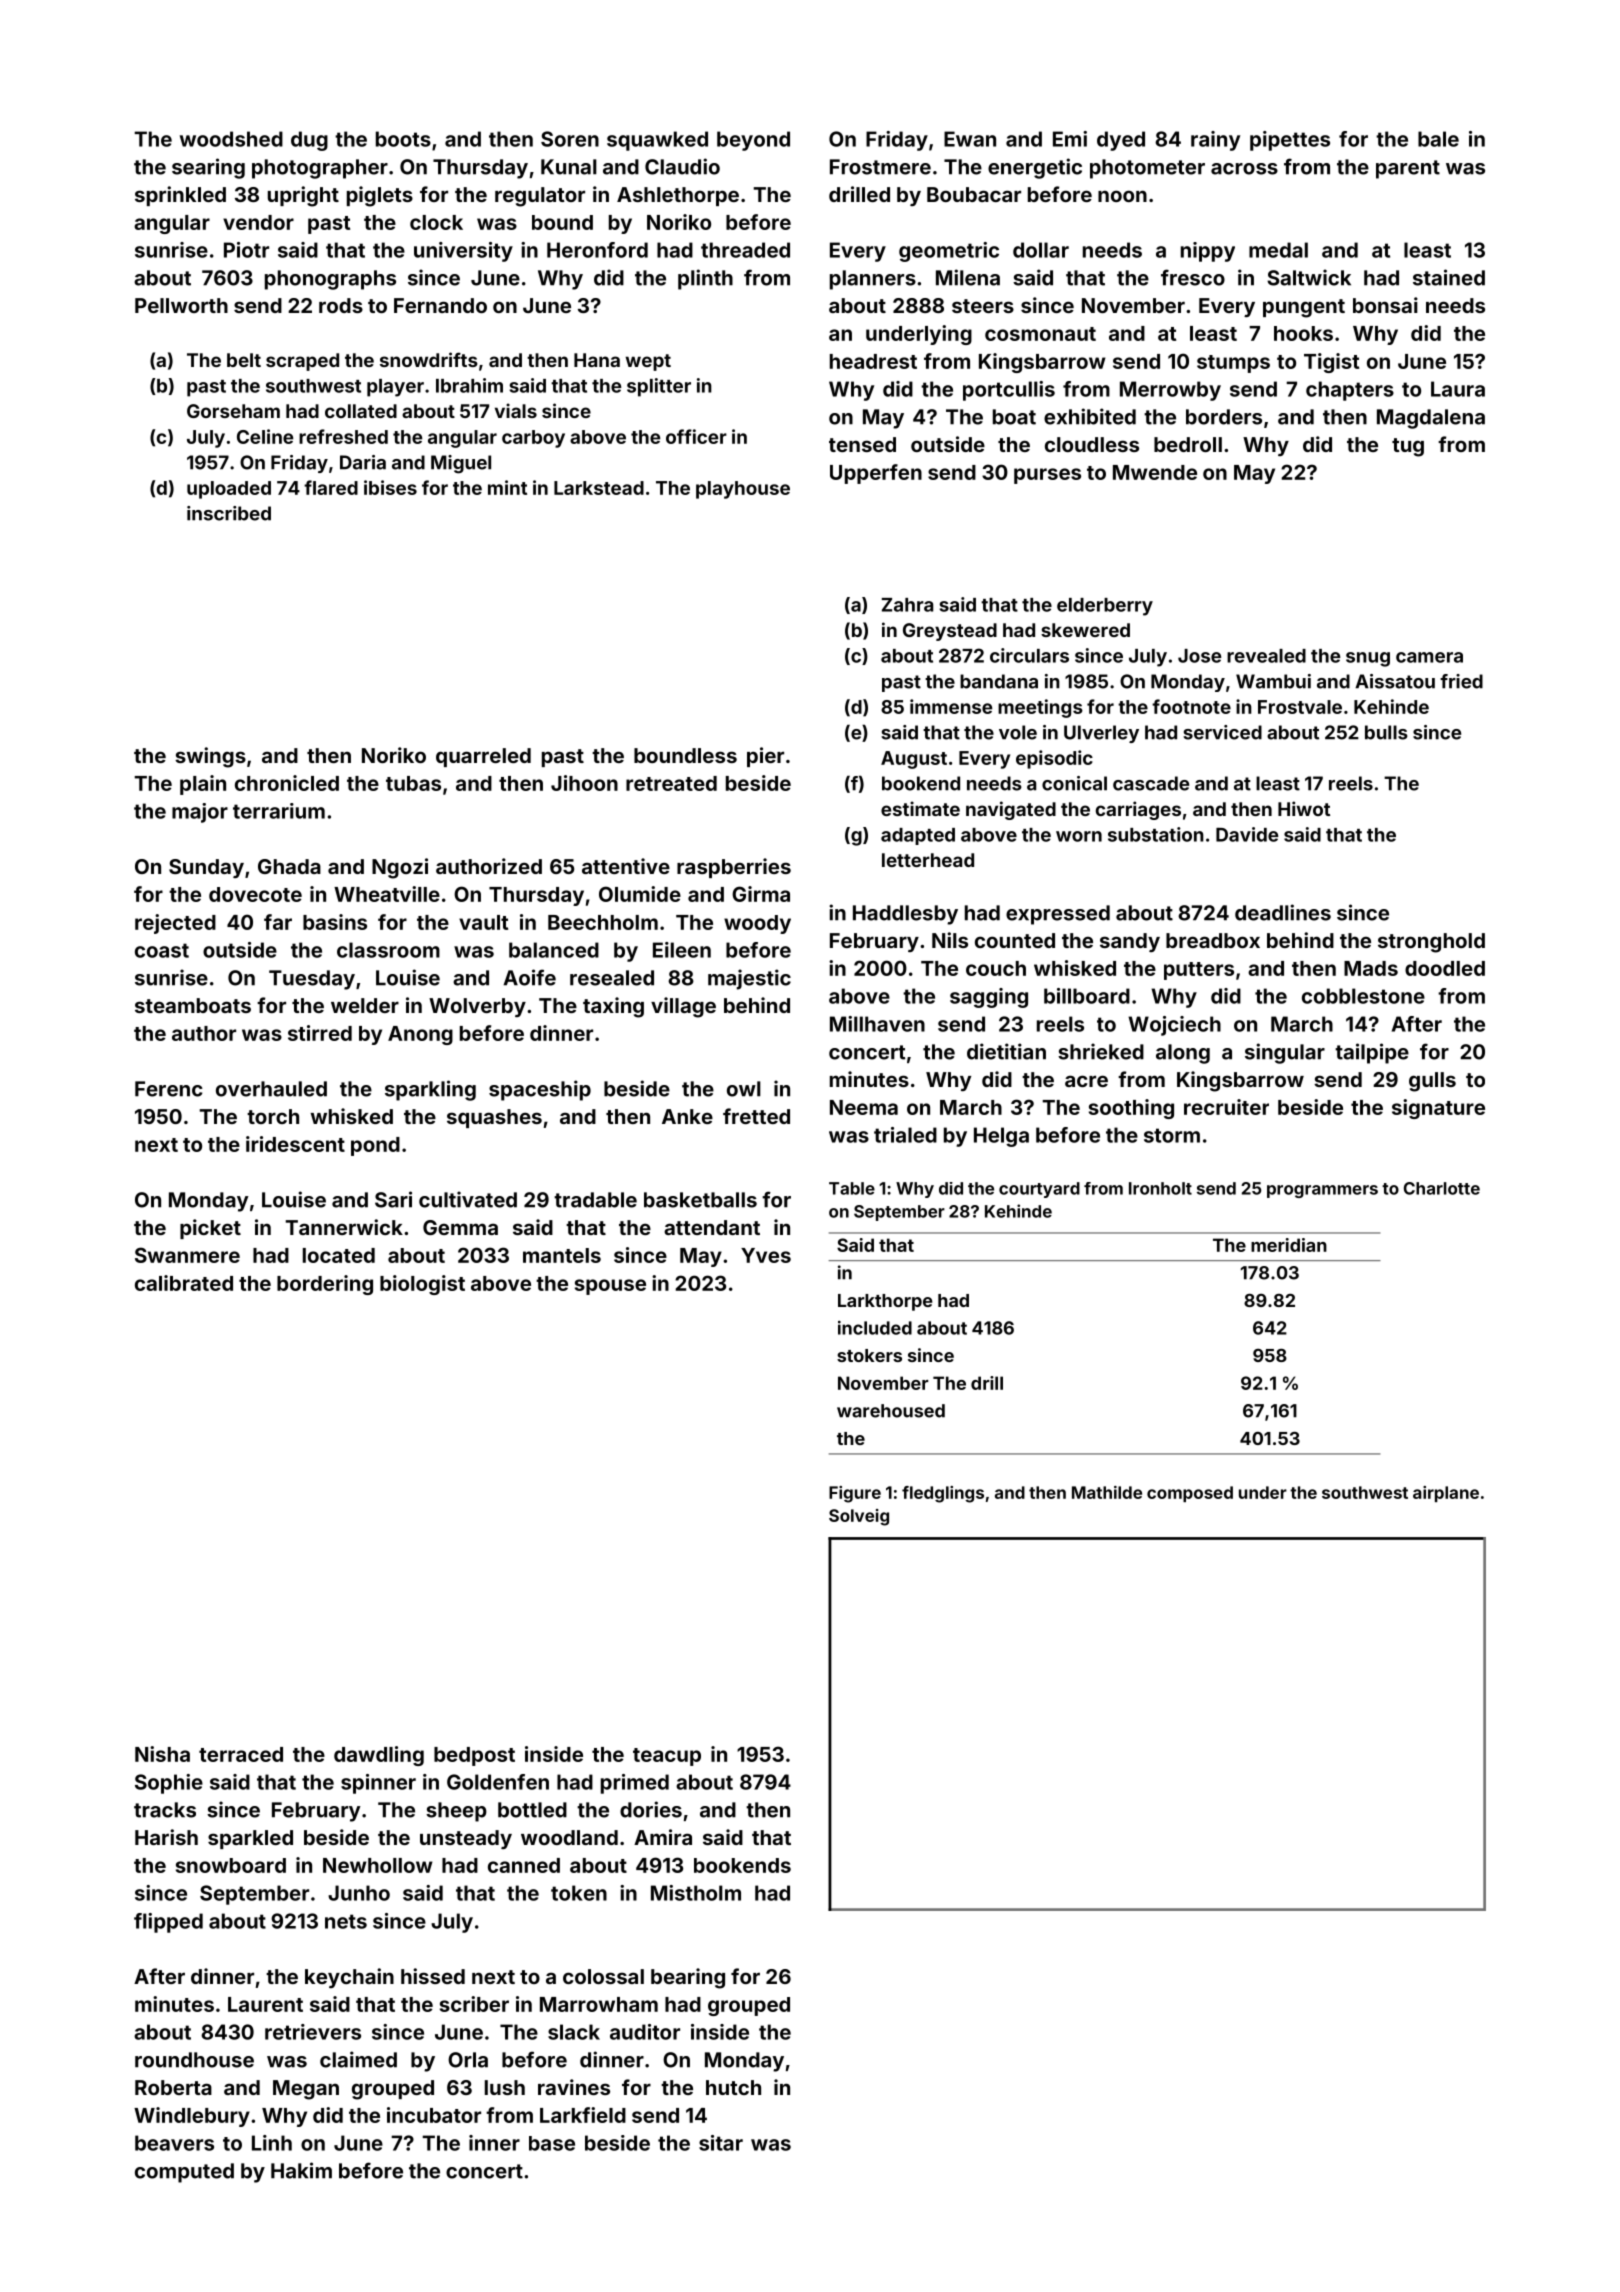  What do you see at coordinates (1190, 1494) in the screenshot?
I see `composed` at bounding box center [1190, 1494].
